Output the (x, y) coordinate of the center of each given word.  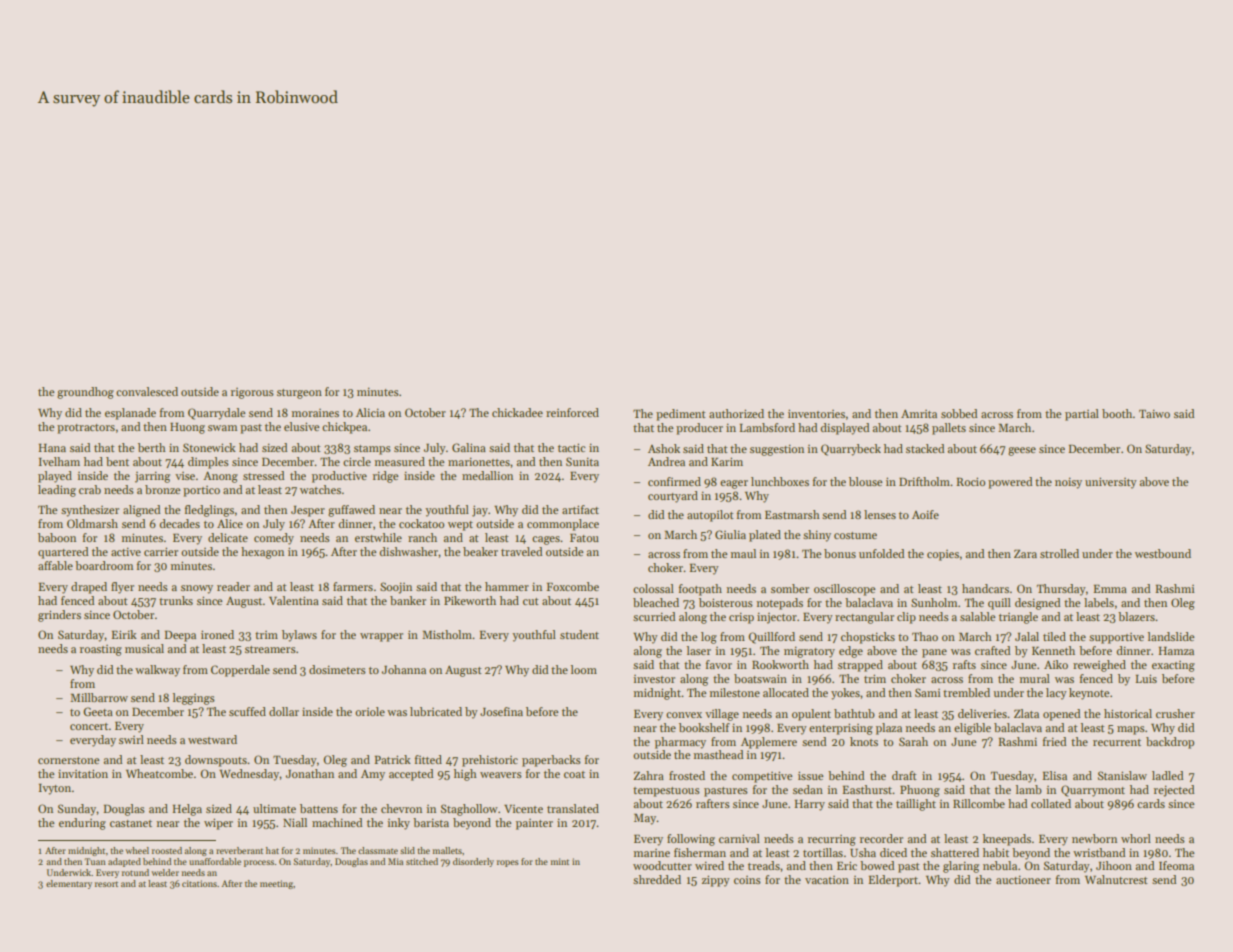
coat (574, 774)
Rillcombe (979, 803)
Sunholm (934, 602)
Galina (469, 447)
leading (57, 491)
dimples (208, 463)
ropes (508, 863)
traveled (521, 551)
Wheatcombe (159, 773)
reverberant (239, 850)
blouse (866, 481)
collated (1051, 803)
